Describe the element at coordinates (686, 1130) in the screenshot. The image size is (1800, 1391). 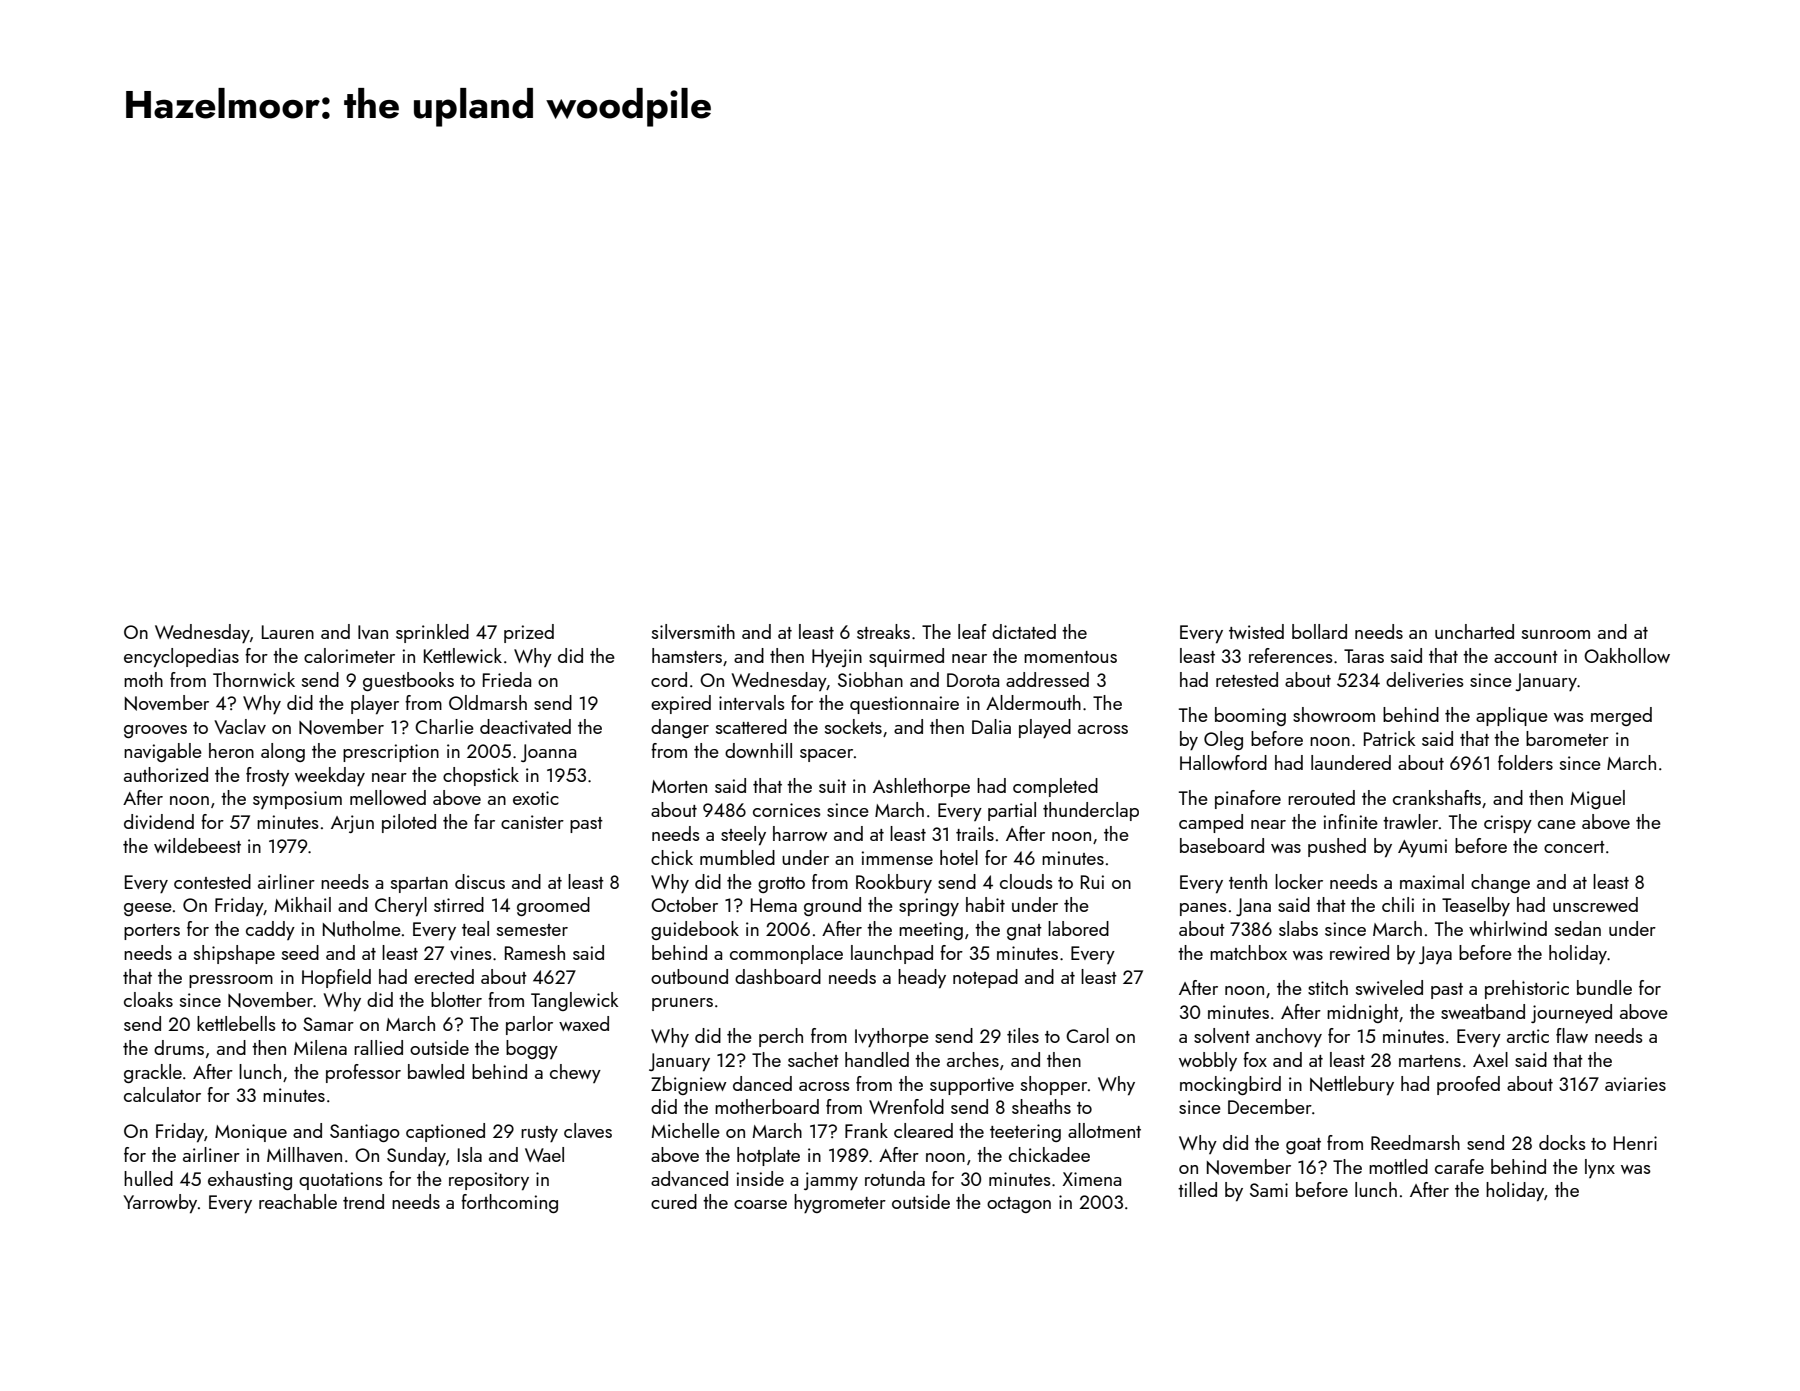
I see `Michelle` at that location.
